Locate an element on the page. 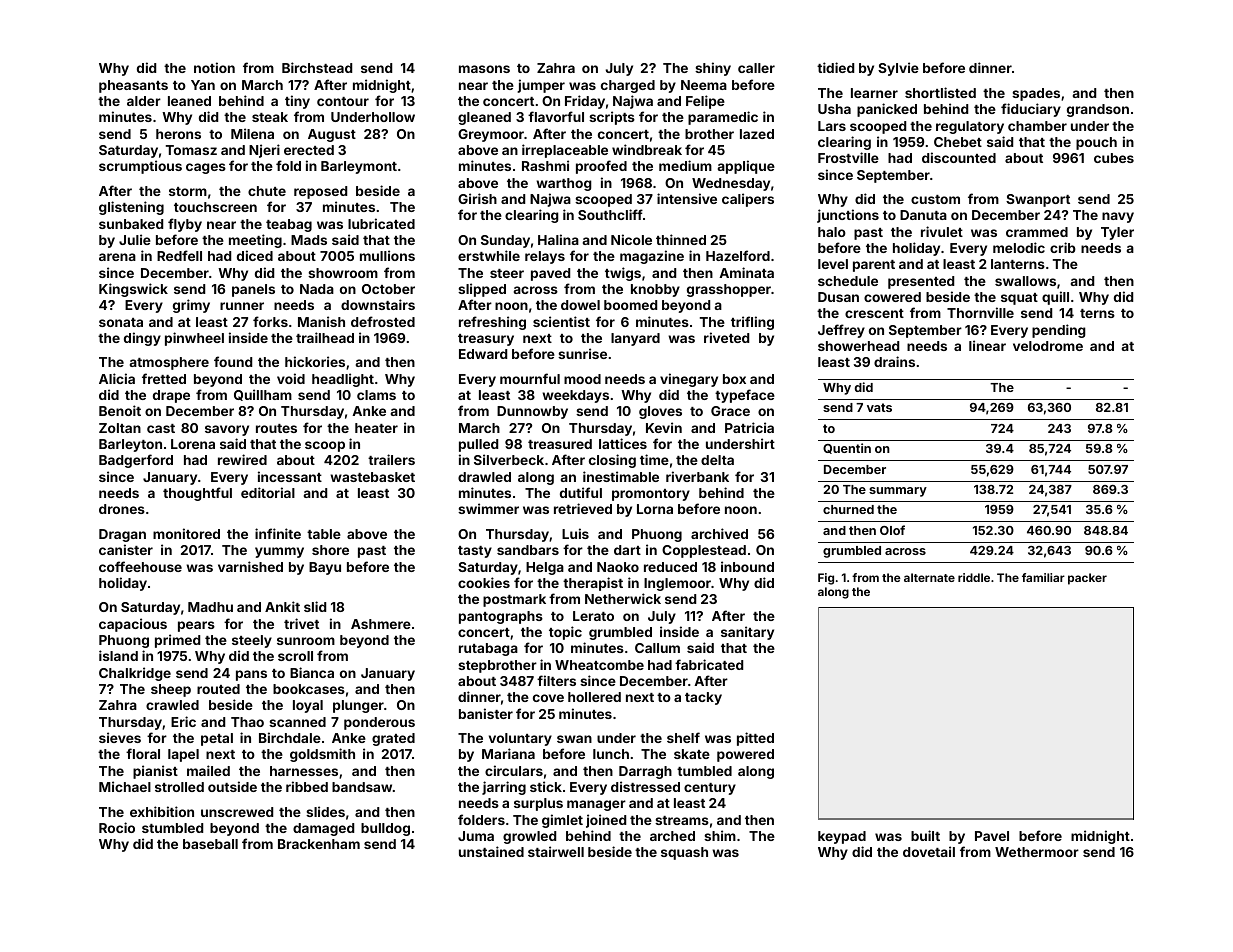 The width and height of the image is (1233, 952). sunroom is located at coordinates (306, 641).
